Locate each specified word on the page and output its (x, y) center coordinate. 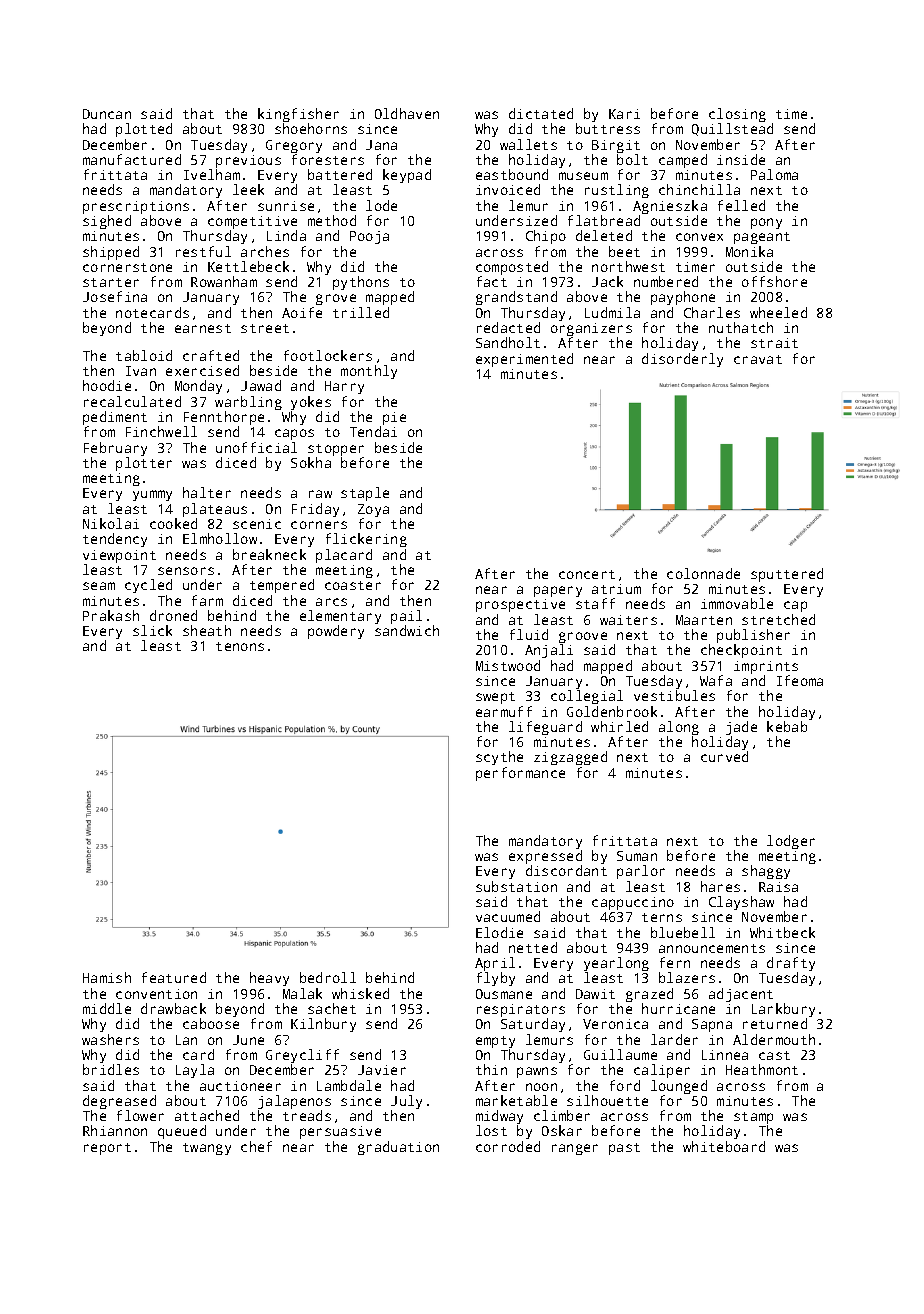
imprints (766, 667)
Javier (382, 1070)
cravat (758, 359)
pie (394, 418)
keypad (407, 176)
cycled (148, 586)
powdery (336, 632)
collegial (587, 697)
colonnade (703, 573)
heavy (269, 979)
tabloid (144, 355)
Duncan (107, 114)
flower (140, 1115)
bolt (632, 159)
